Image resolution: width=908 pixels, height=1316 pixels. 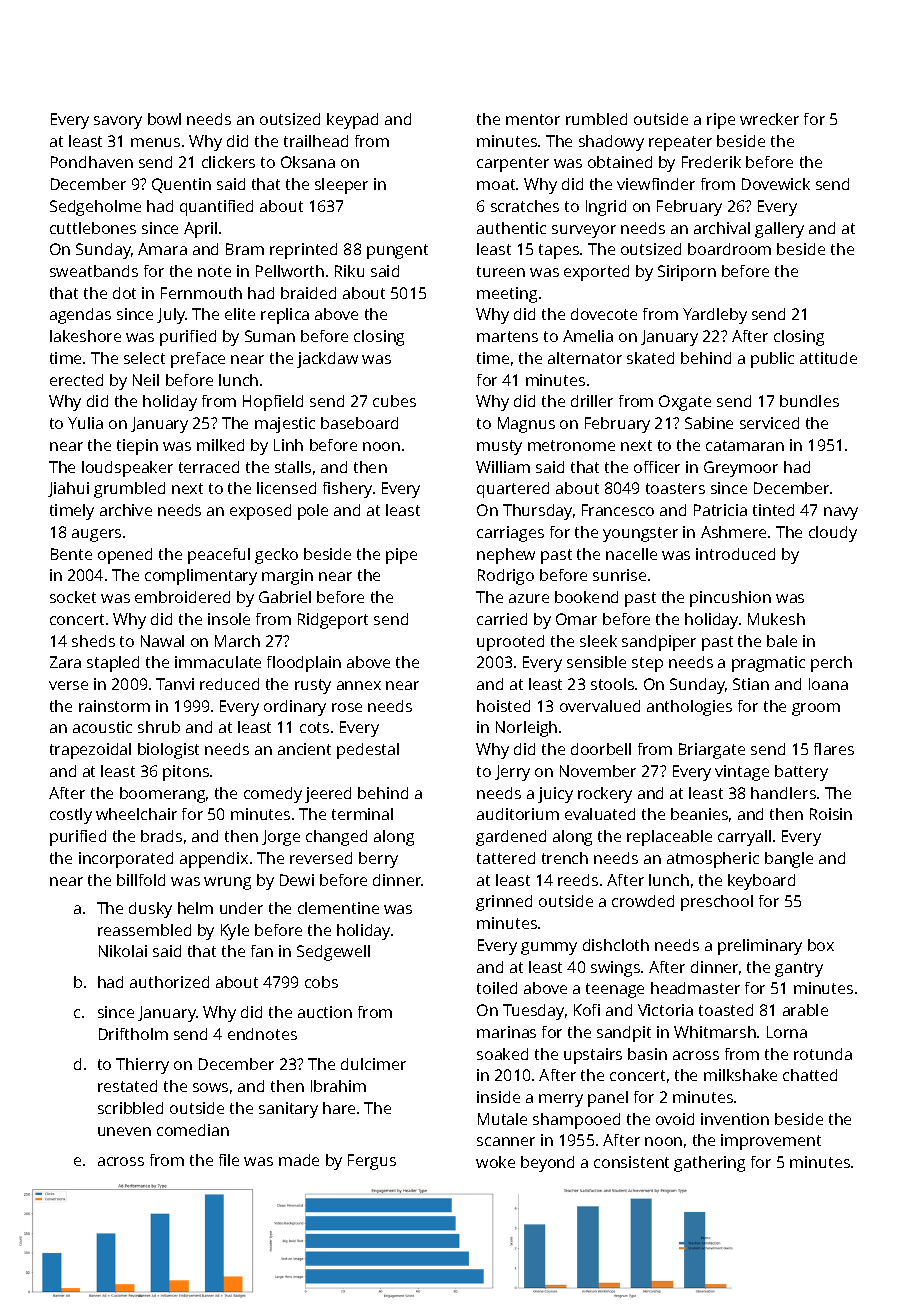 I want to click on uneven, so click(x=124, y=1131).
